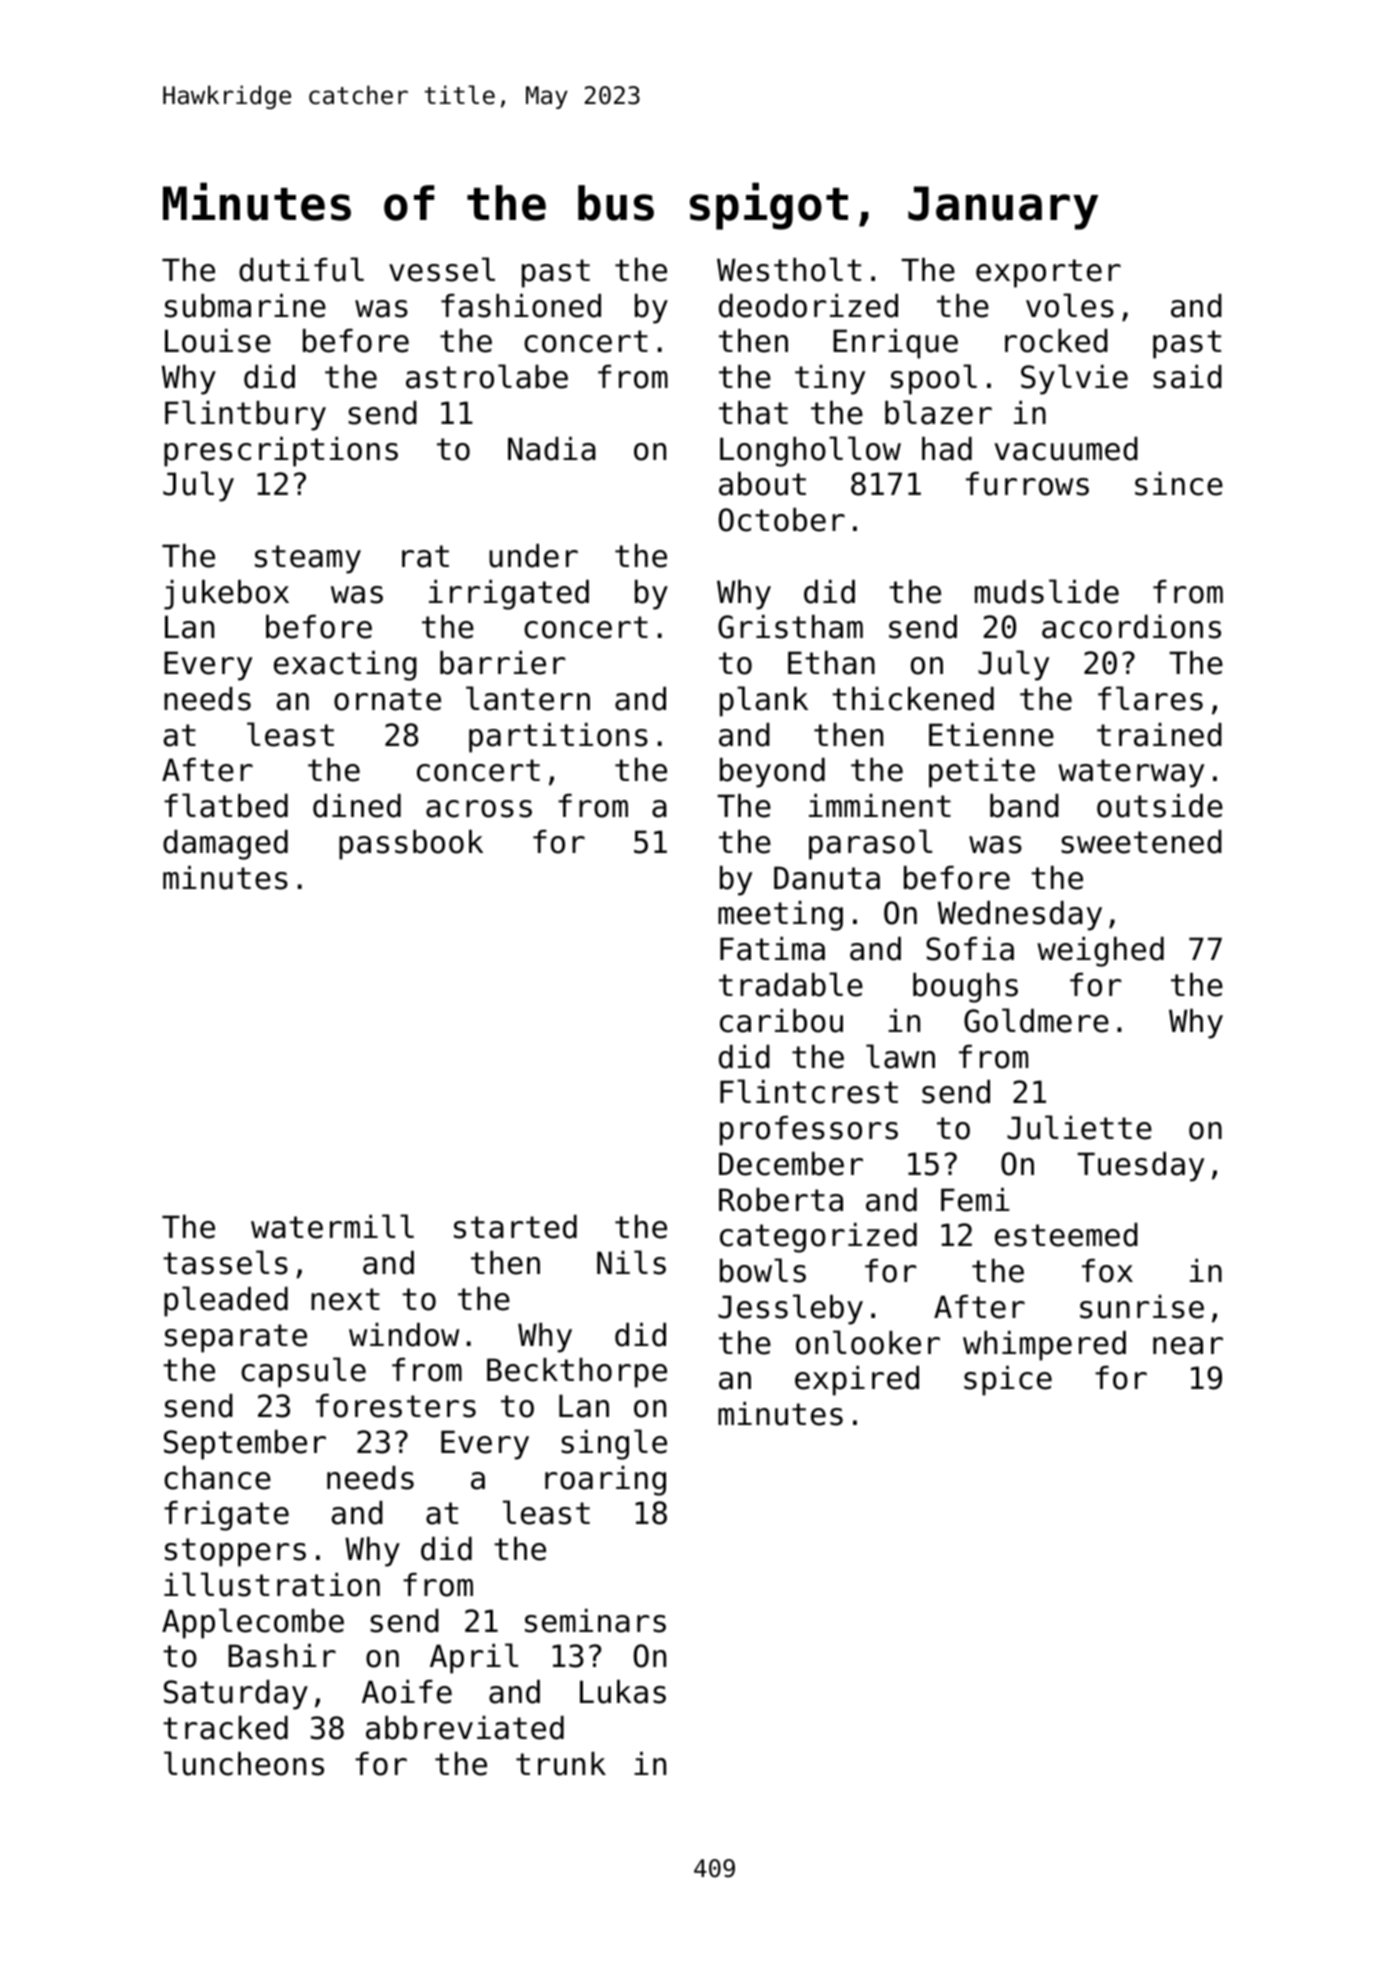 This screenshot has height=1969, width=1386. What do you see at coordinates (225, 845) in the screenshot?
I see `damaged` at bounding box center [225, 845].
